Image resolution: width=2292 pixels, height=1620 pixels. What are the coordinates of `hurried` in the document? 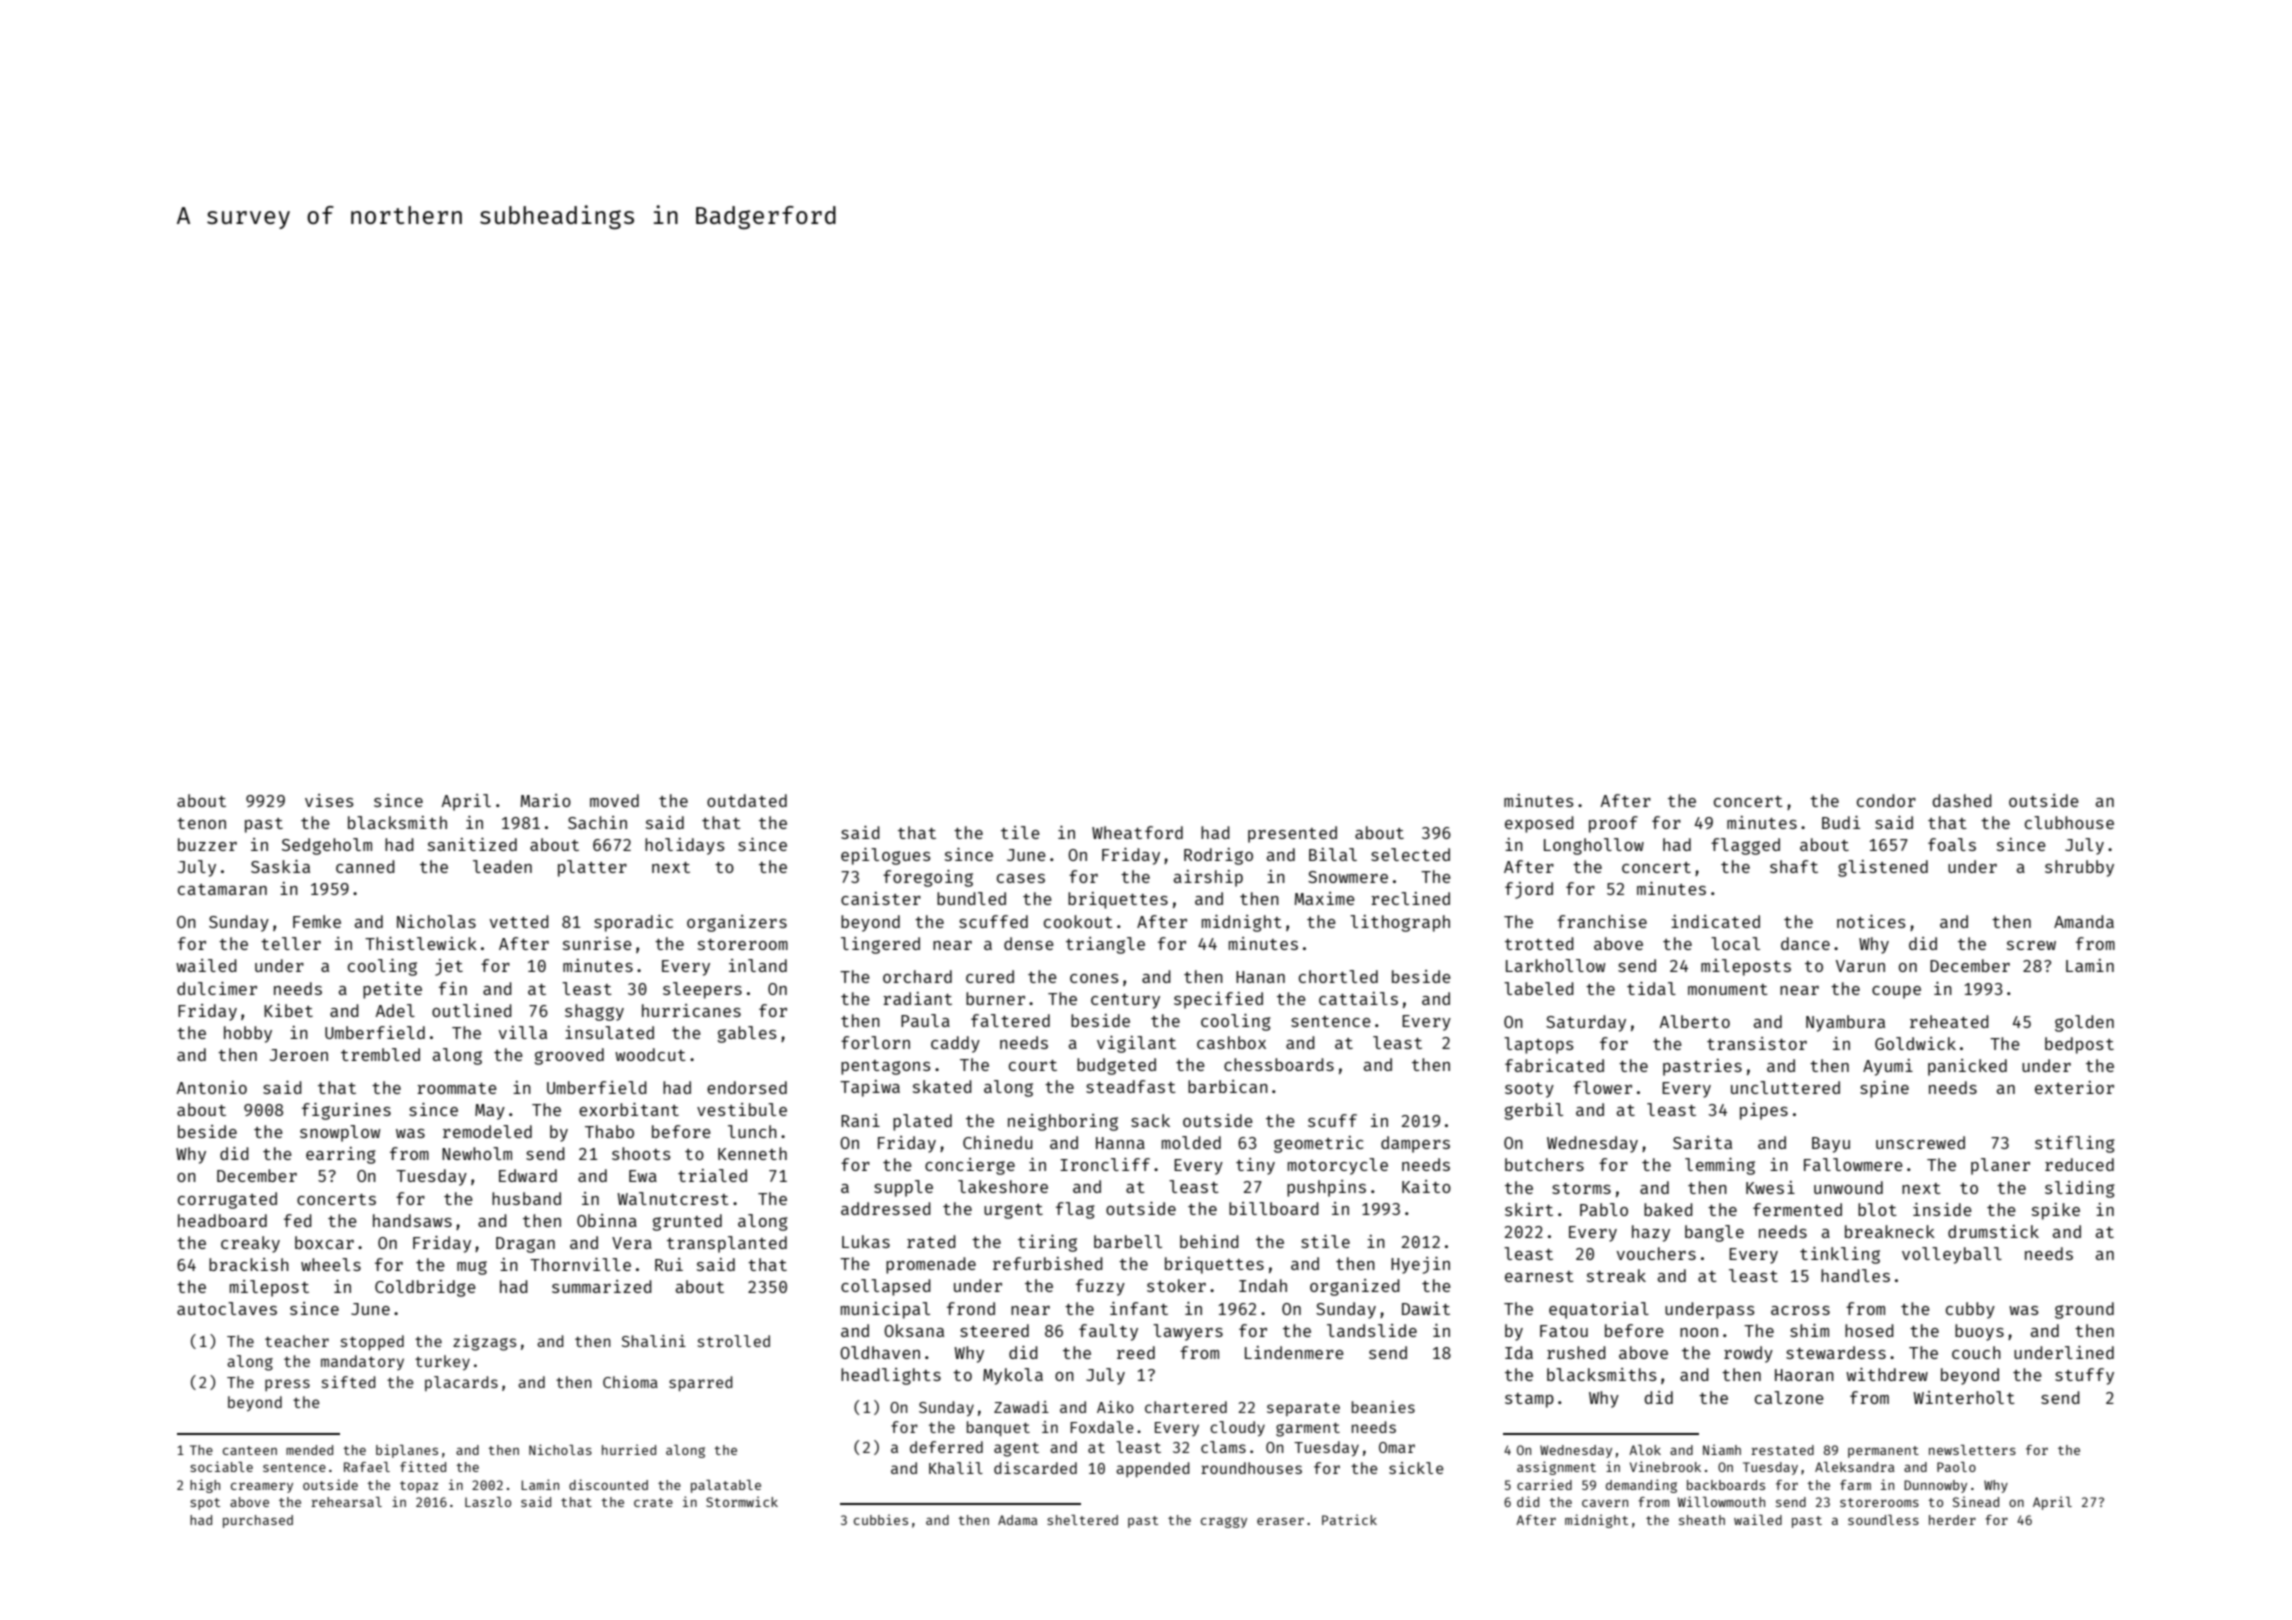 It's located at (629, 1449).
